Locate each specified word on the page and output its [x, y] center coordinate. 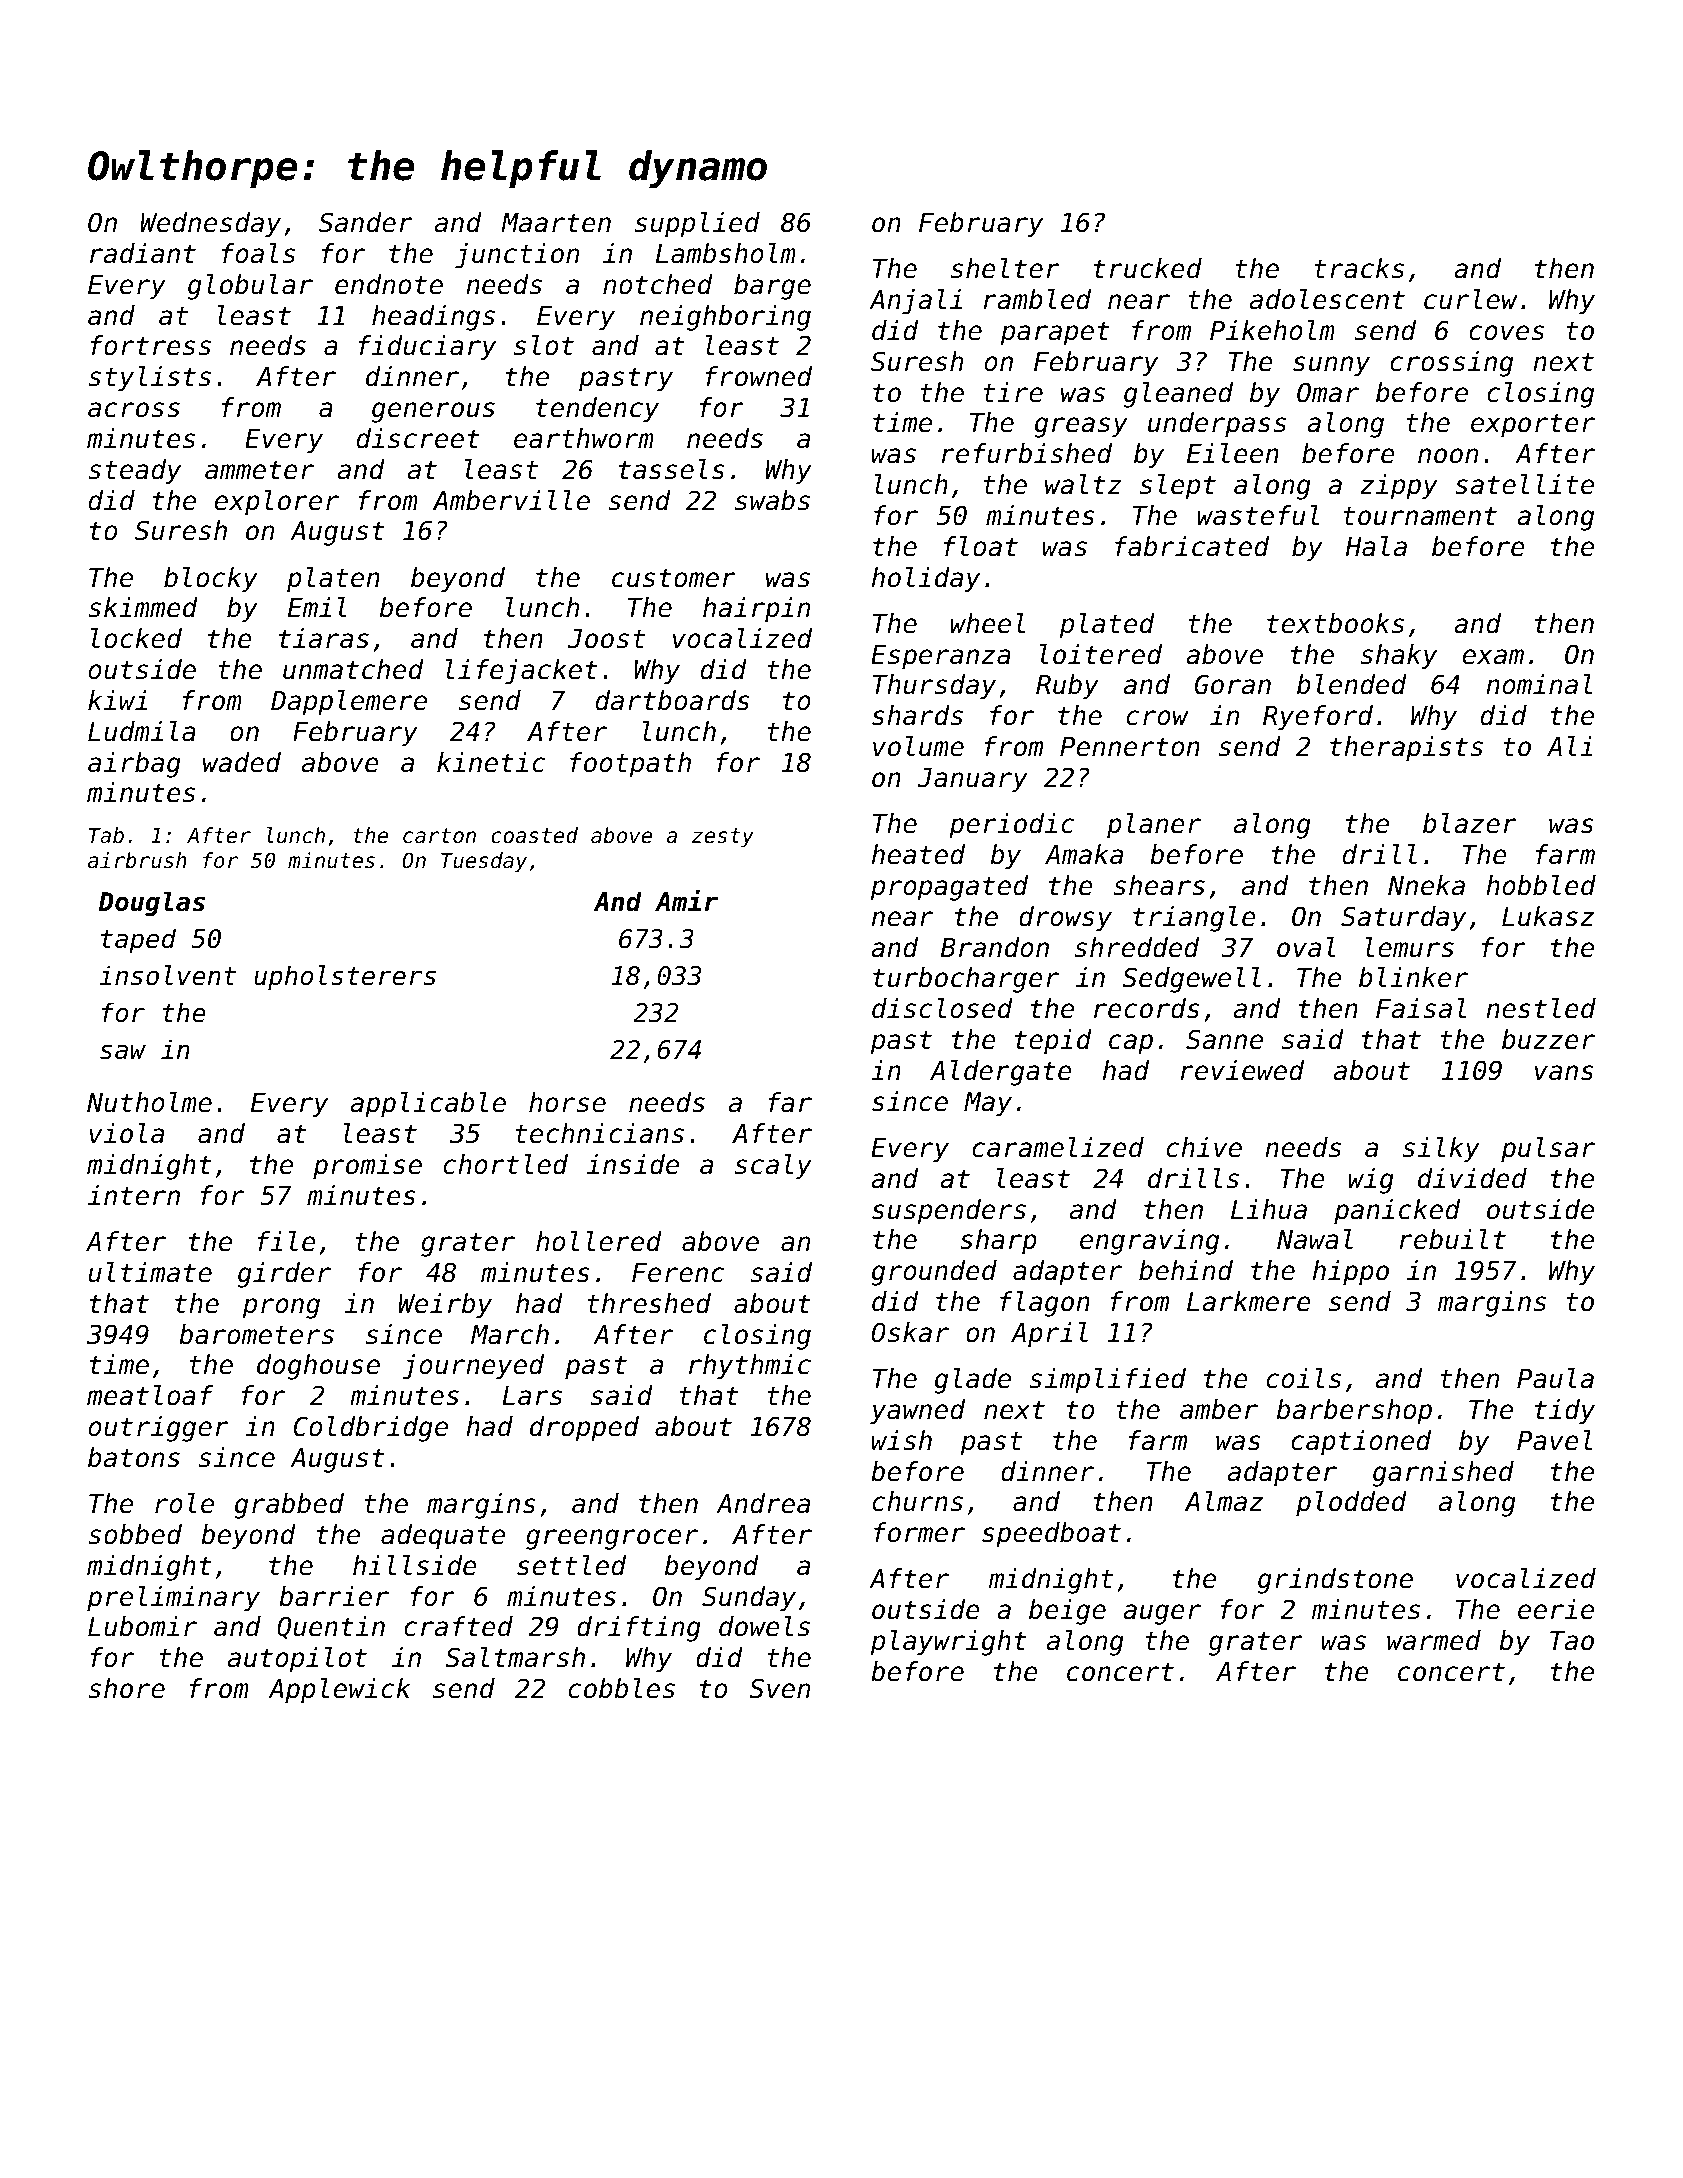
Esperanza [941, 657]
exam [1493, 657]
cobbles [622, 1688]
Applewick [339, 1691]
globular [250, 287]
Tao [1572, 1641]
